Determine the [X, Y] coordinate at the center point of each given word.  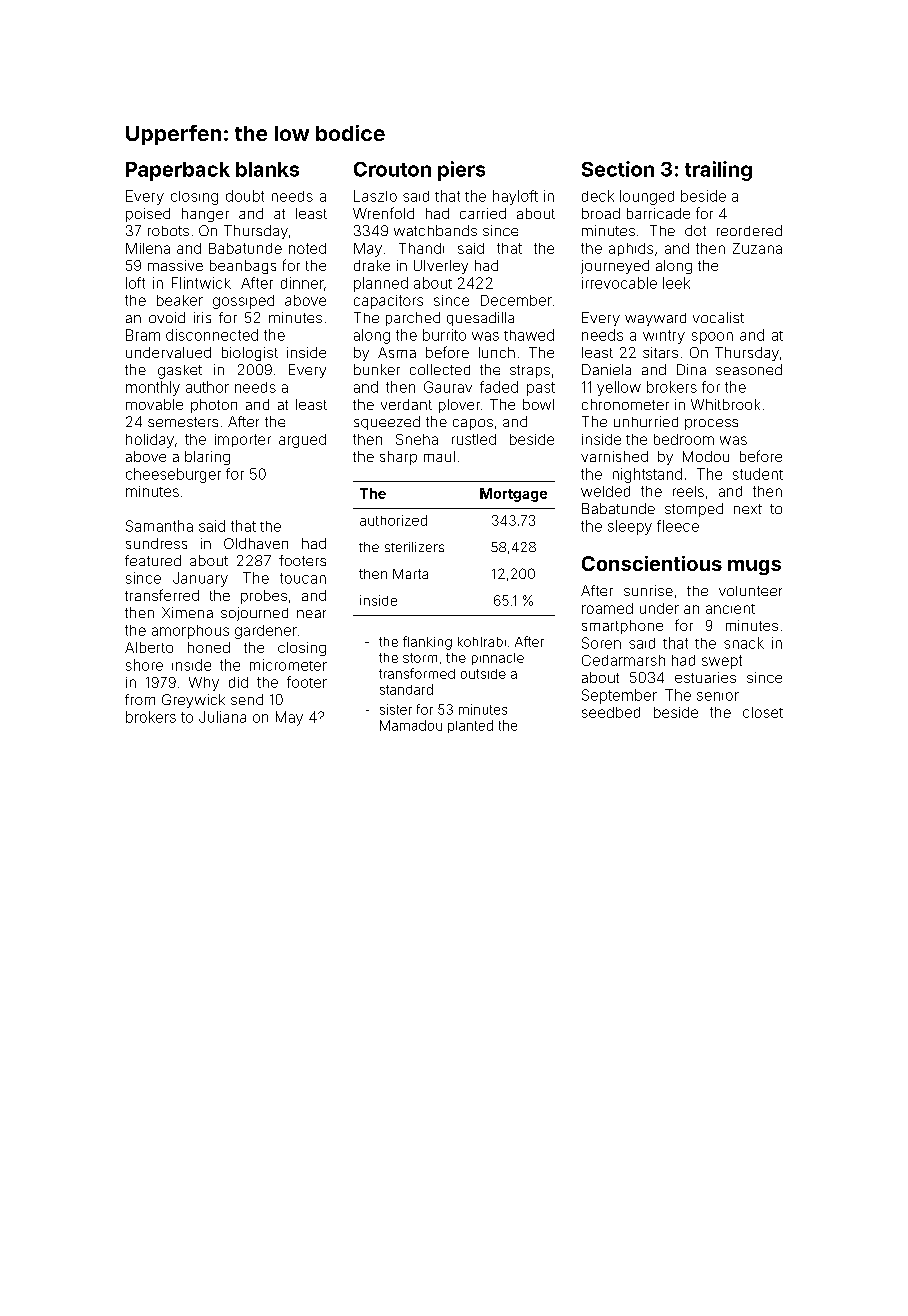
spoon [712, 338]
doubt [245, 196]
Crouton [392, 169]
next [748, 509]
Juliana [222, 717]
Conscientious [652, 563]
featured [153, 560]
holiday [150, 441]
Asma [397, 352]
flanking [427, 643]
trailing [718, 171]
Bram [143, 335]
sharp [398, 458]
